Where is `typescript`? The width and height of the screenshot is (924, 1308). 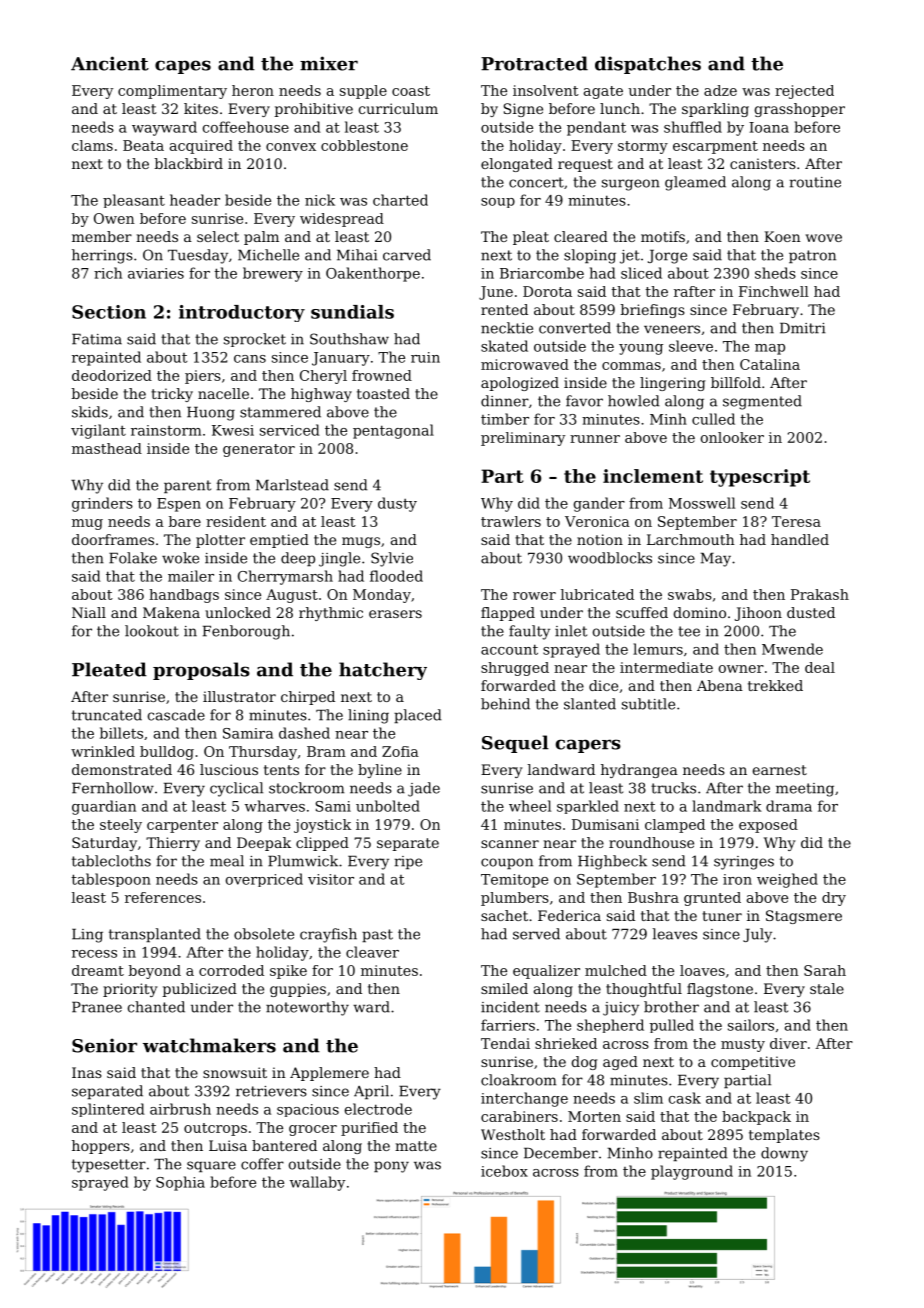 typescript is located at coordinates (760, 478).
